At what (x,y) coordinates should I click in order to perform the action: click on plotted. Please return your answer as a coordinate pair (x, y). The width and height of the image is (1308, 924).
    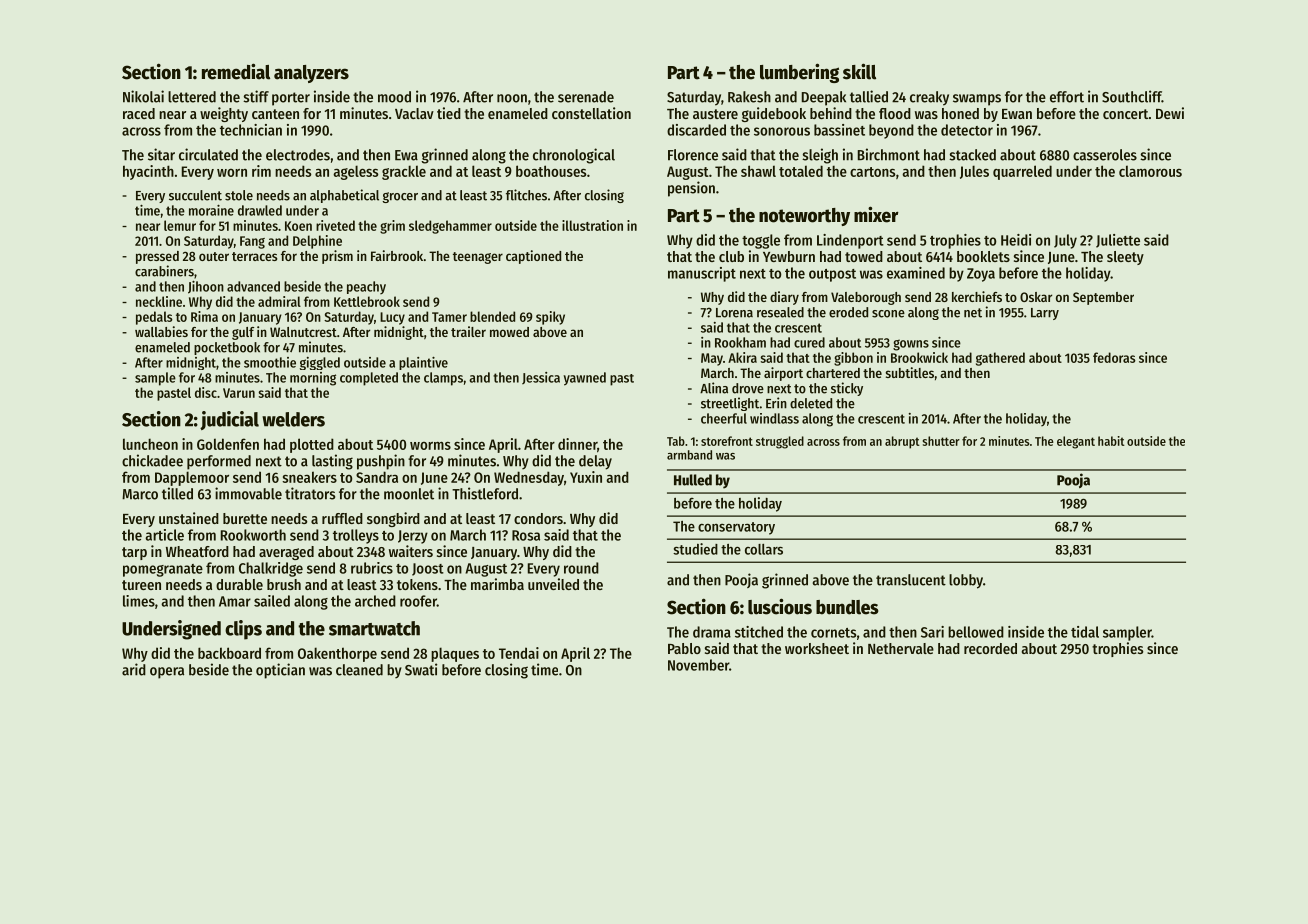
    Looking at the image, I should click on (312, 445).
